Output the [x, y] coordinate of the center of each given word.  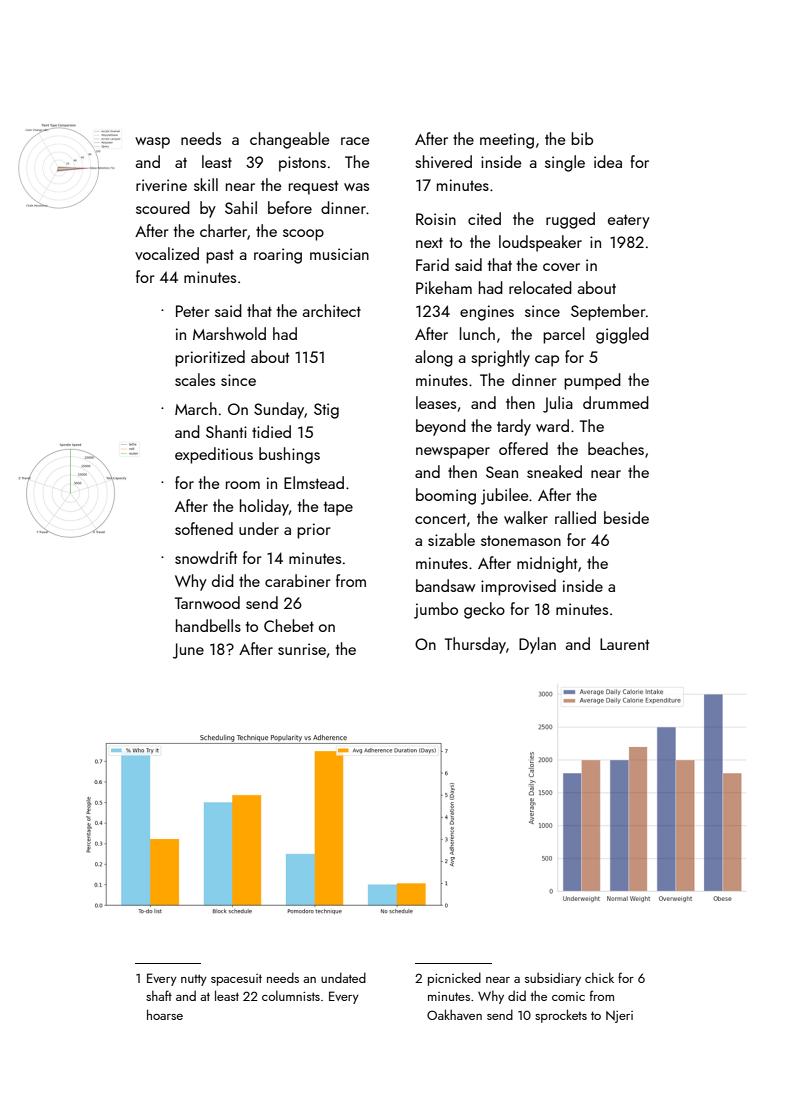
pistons [302, 164]
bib [582, 138]
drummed [616, 402]
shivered [443, 161]
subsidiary [553, 979]
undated [343, 977]
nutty [194, 980]
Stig [326, 411]
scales [195, 379]
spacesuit [236, 980]
